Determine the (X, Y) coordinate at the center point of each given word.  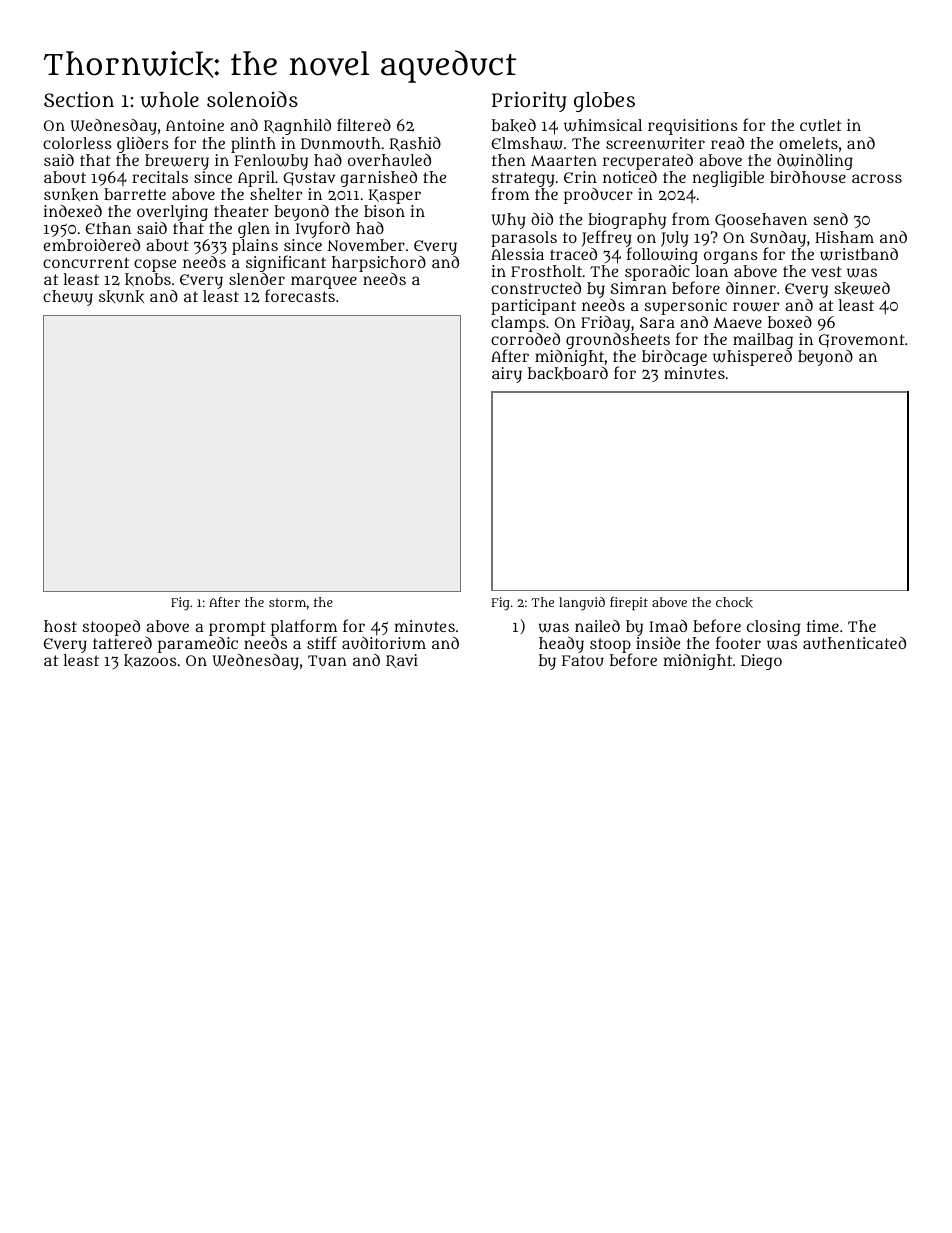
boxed (790, 322)
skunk (121, 296)
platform (304, 628)
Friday (605, 324)
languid (582, 604)
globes (604, 102)
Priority (529, 101)
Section (79, 99)
